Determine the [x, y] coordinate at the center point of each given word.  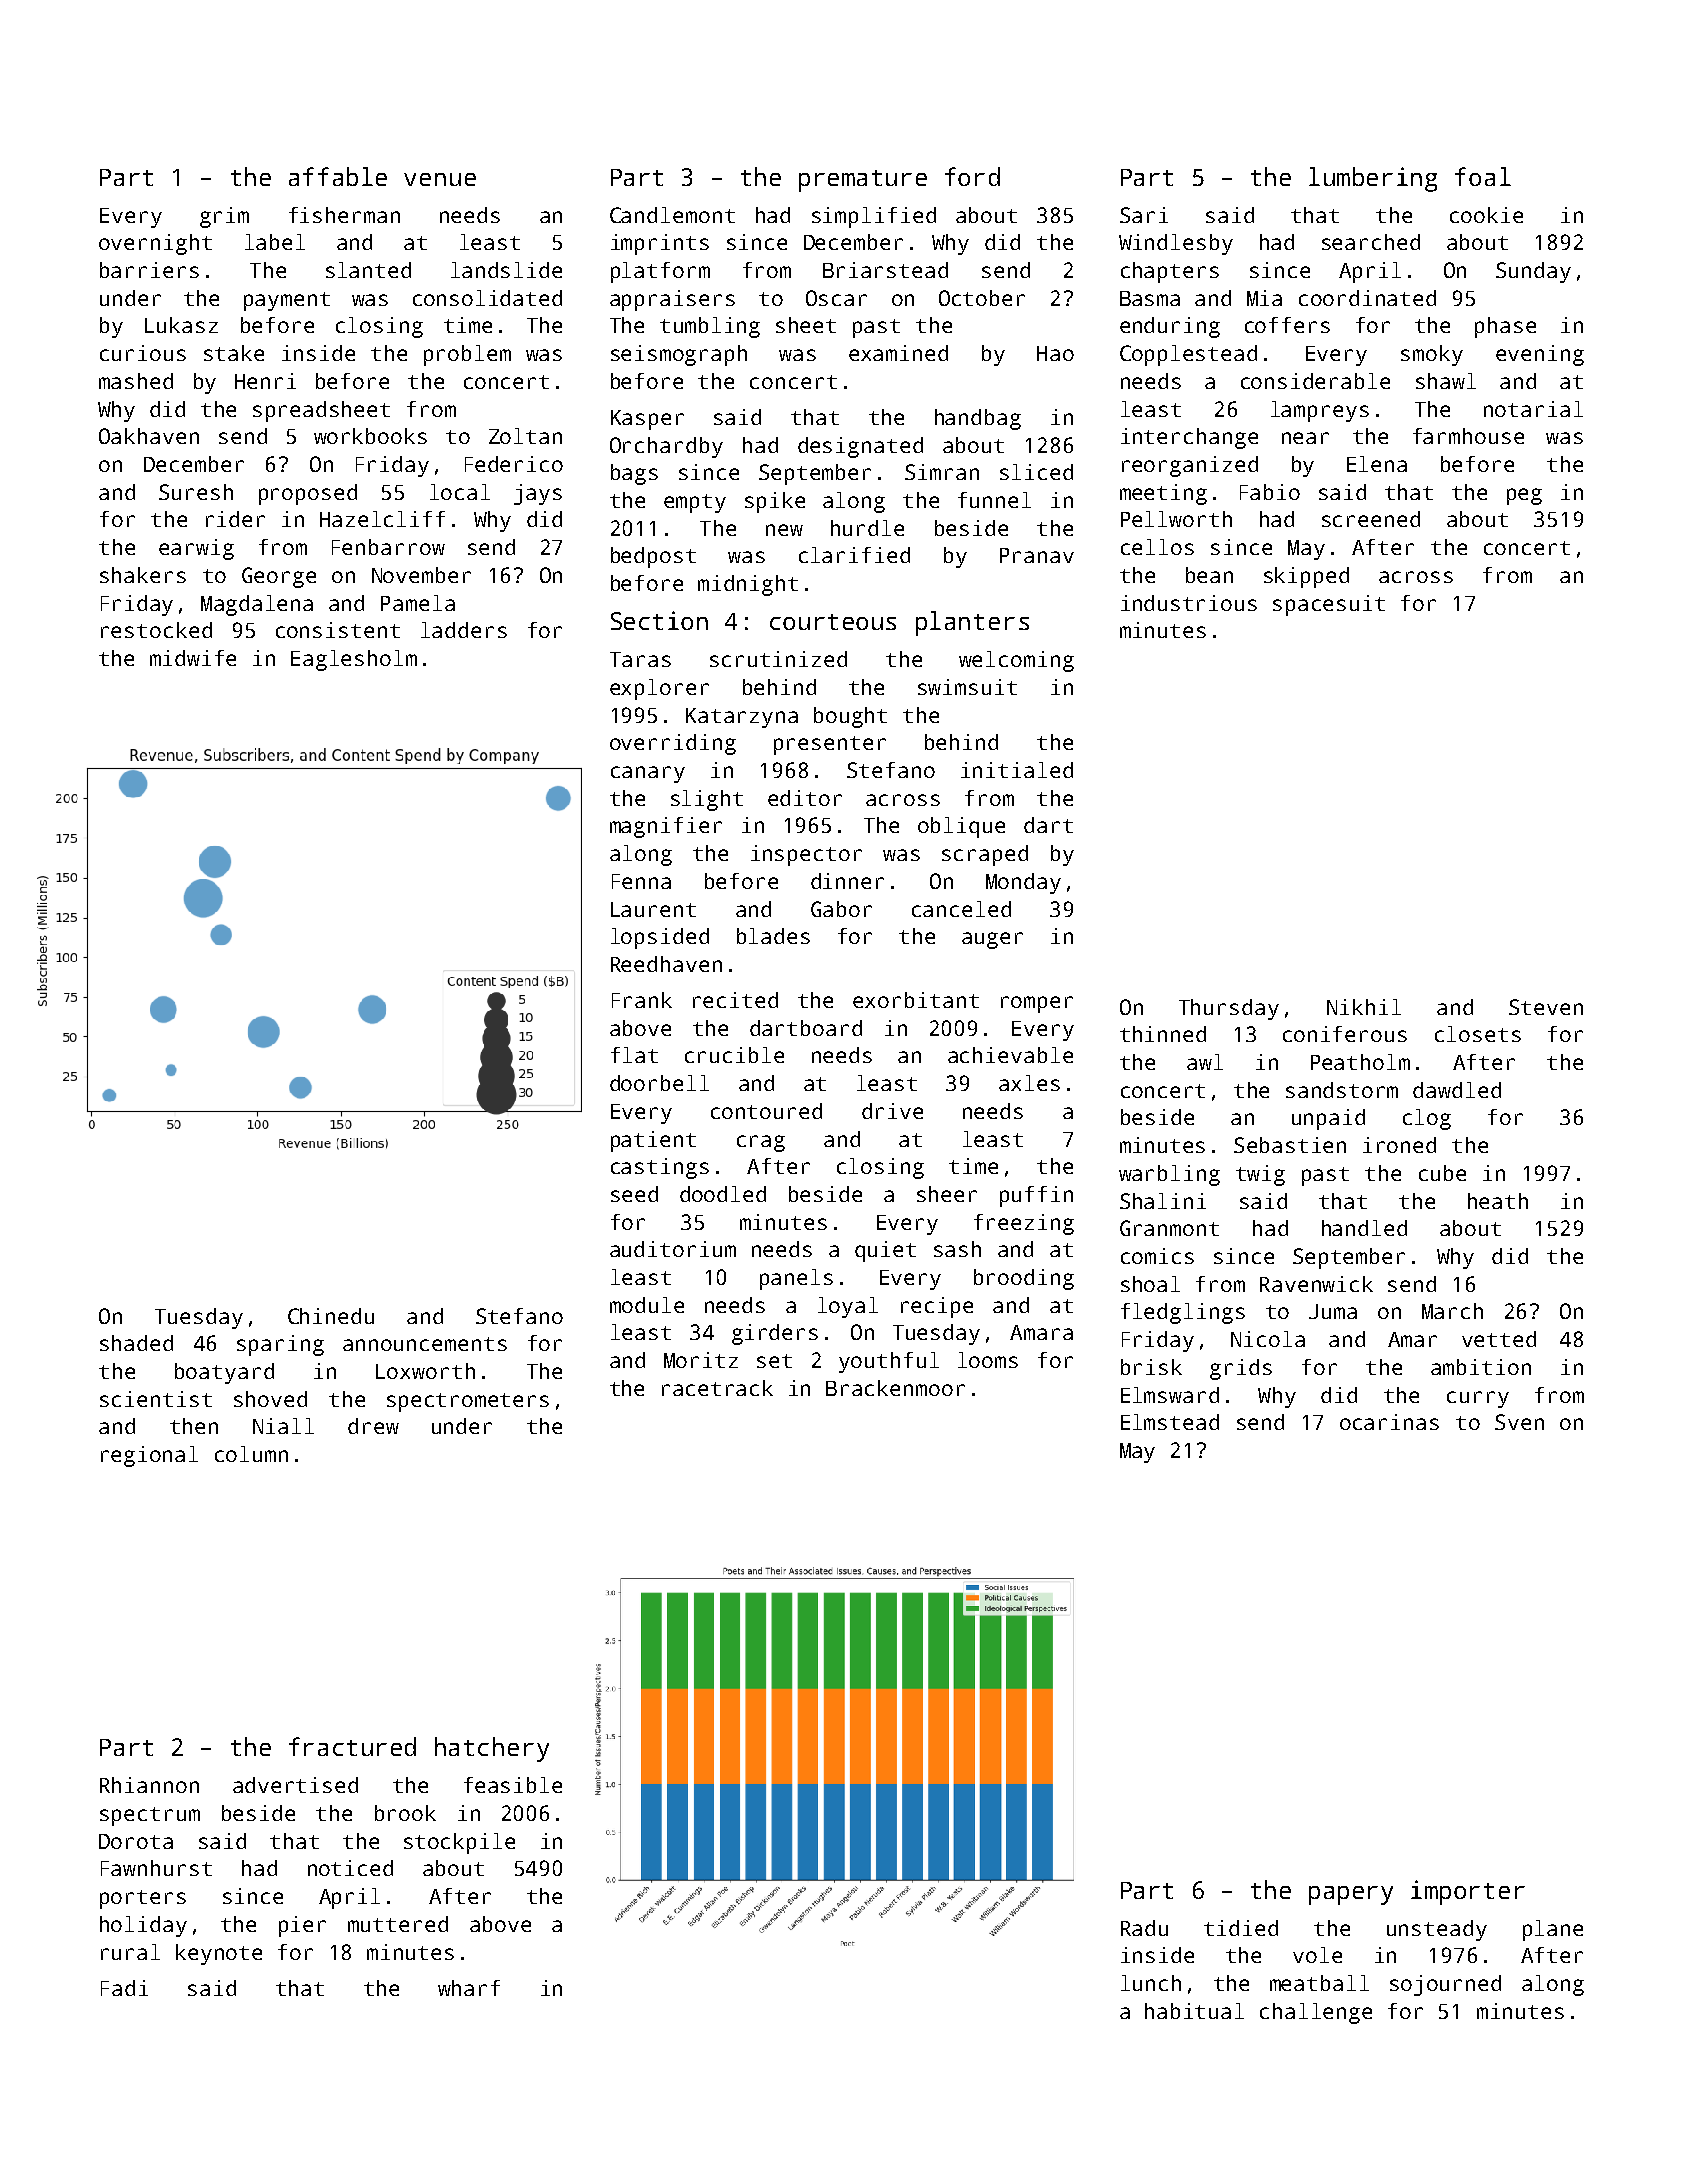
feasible [513, 1785]
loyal [848, 1307]
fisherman [344, 215]
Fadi [124, 1988]
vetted [1499, 1339]
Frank [642, 1000]
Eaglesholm [354, 660]
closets [1478, 1034]
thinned [1163, 1034]
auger [992, 940]
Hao [1055, 353]
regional [149, 1456]
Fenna [641, 881]
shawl [1446, 381]
